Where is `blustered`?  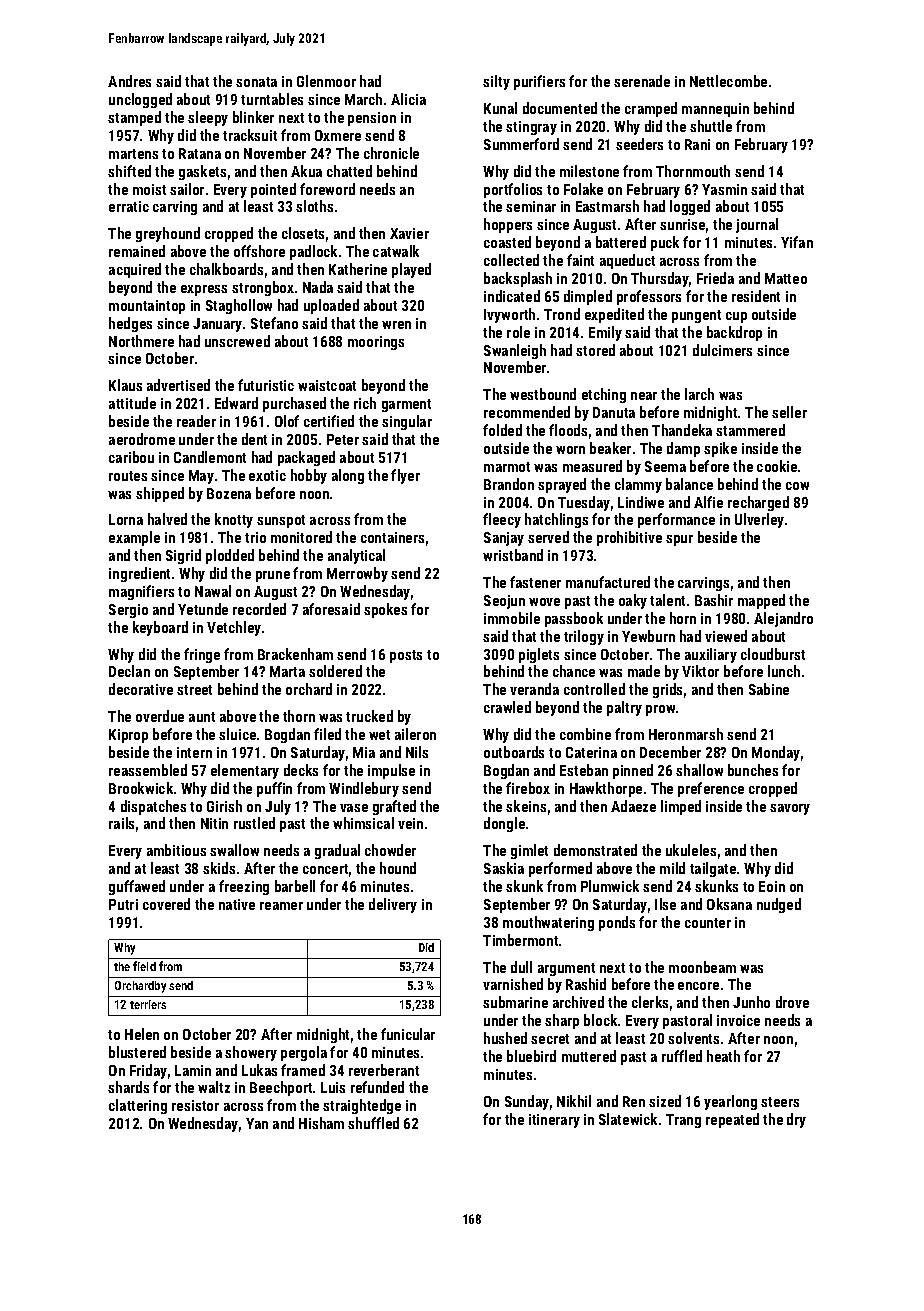
blustered is located at coordinates (137, 1052).
